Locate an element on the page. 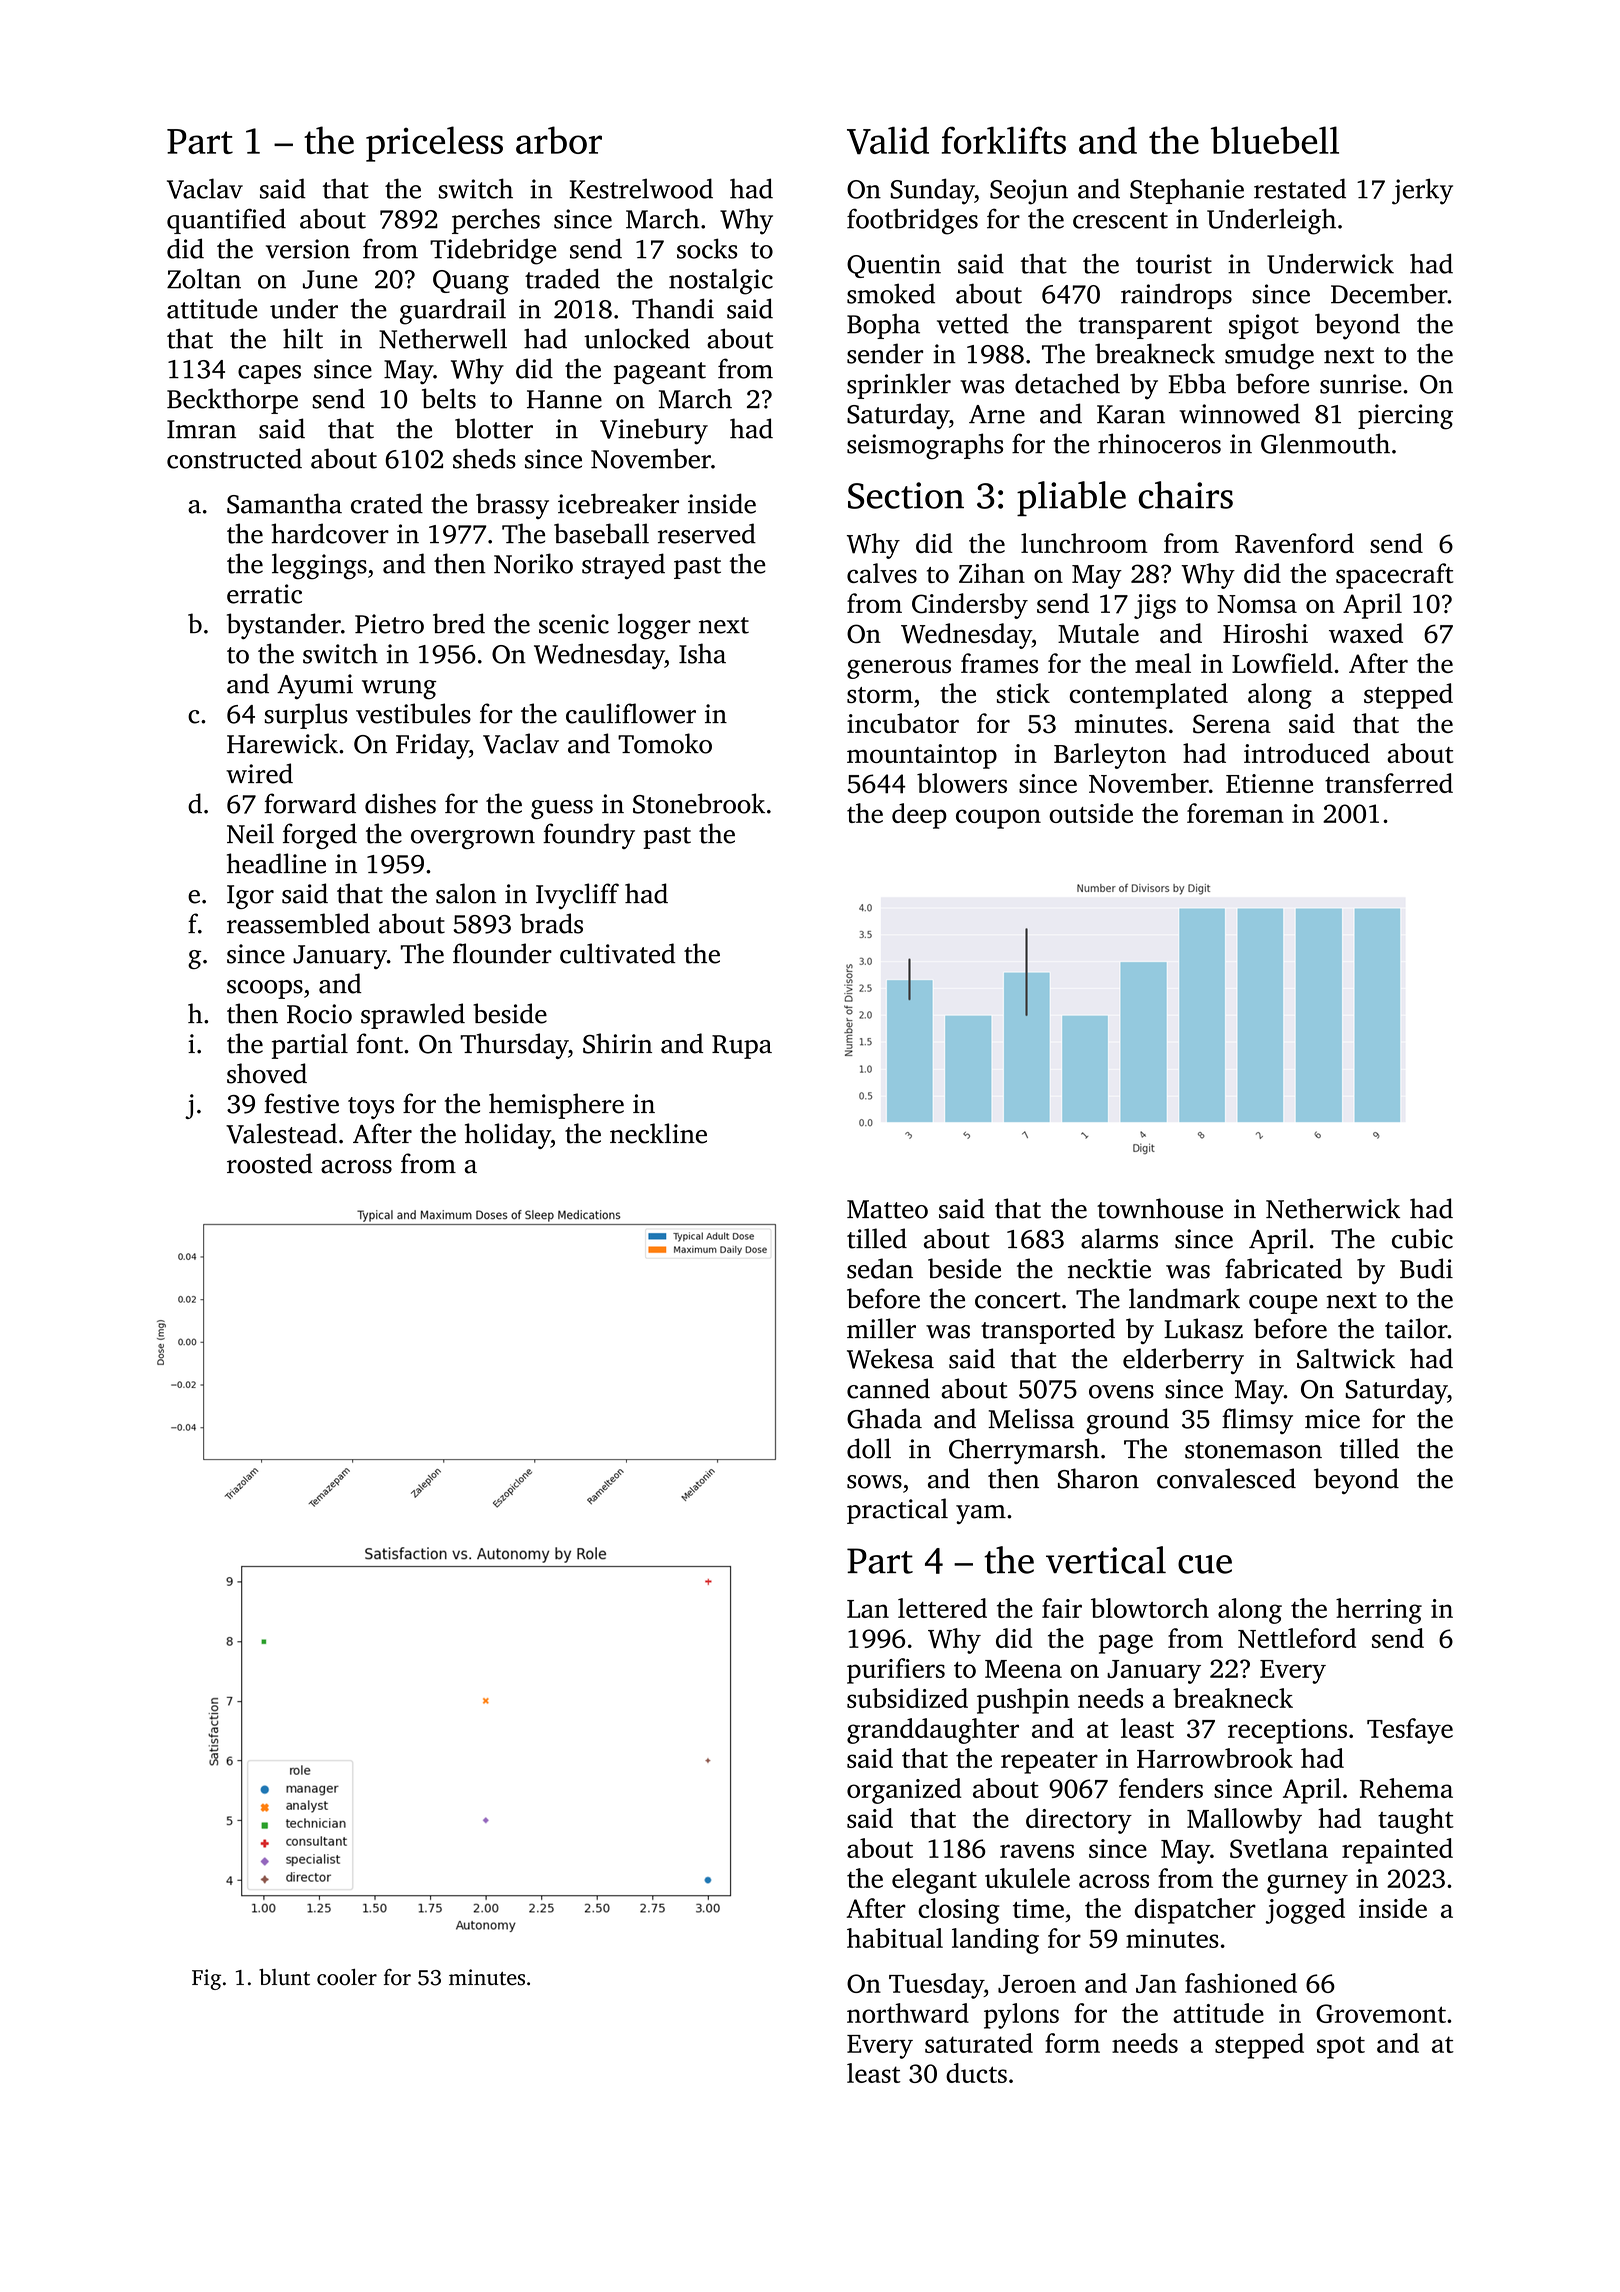  repainted is located at coordinates (1397, 1851).
